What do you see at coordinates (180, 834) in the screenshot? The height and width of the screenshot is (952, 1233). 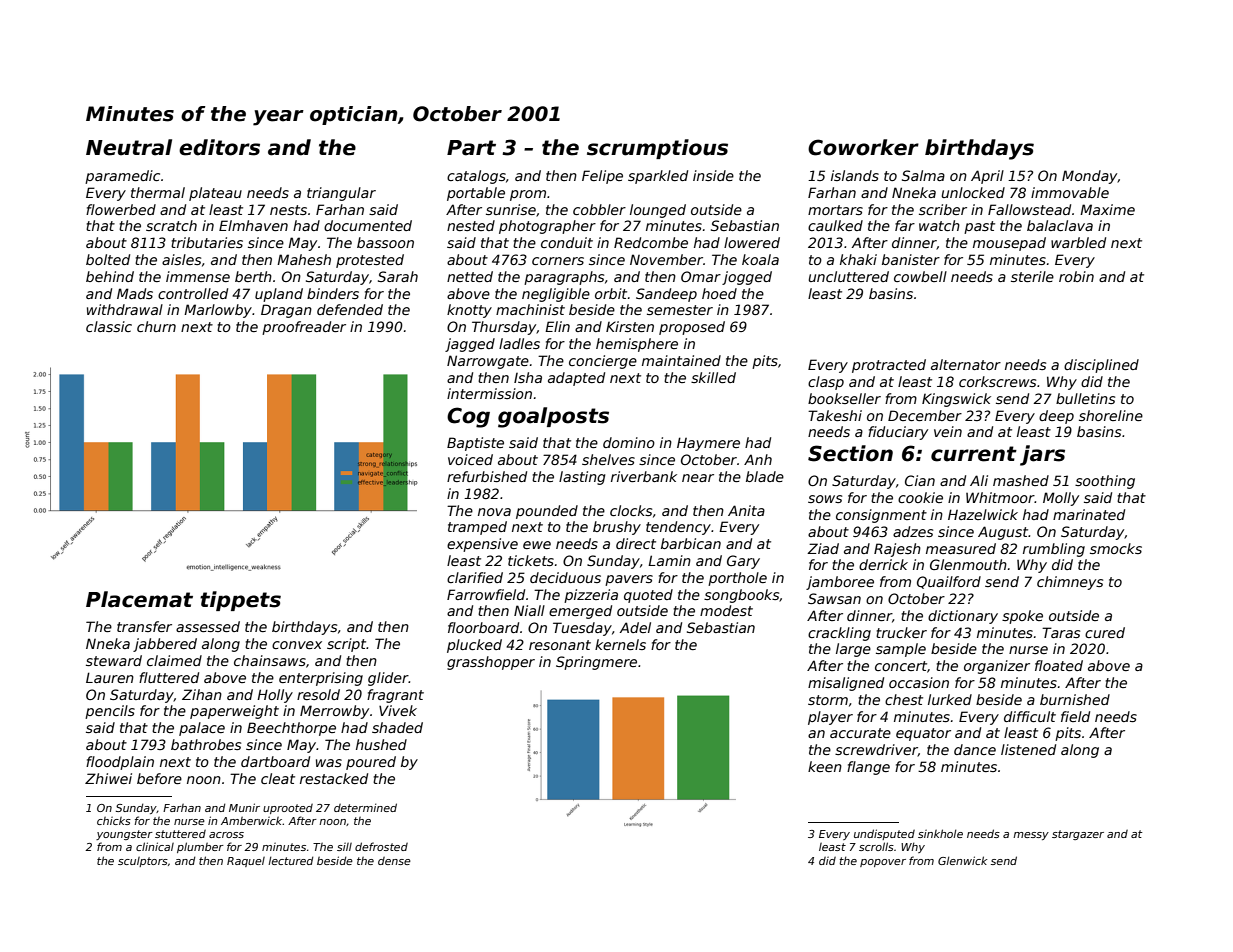 I see `stuttered` at bounding box center [180, 834].
